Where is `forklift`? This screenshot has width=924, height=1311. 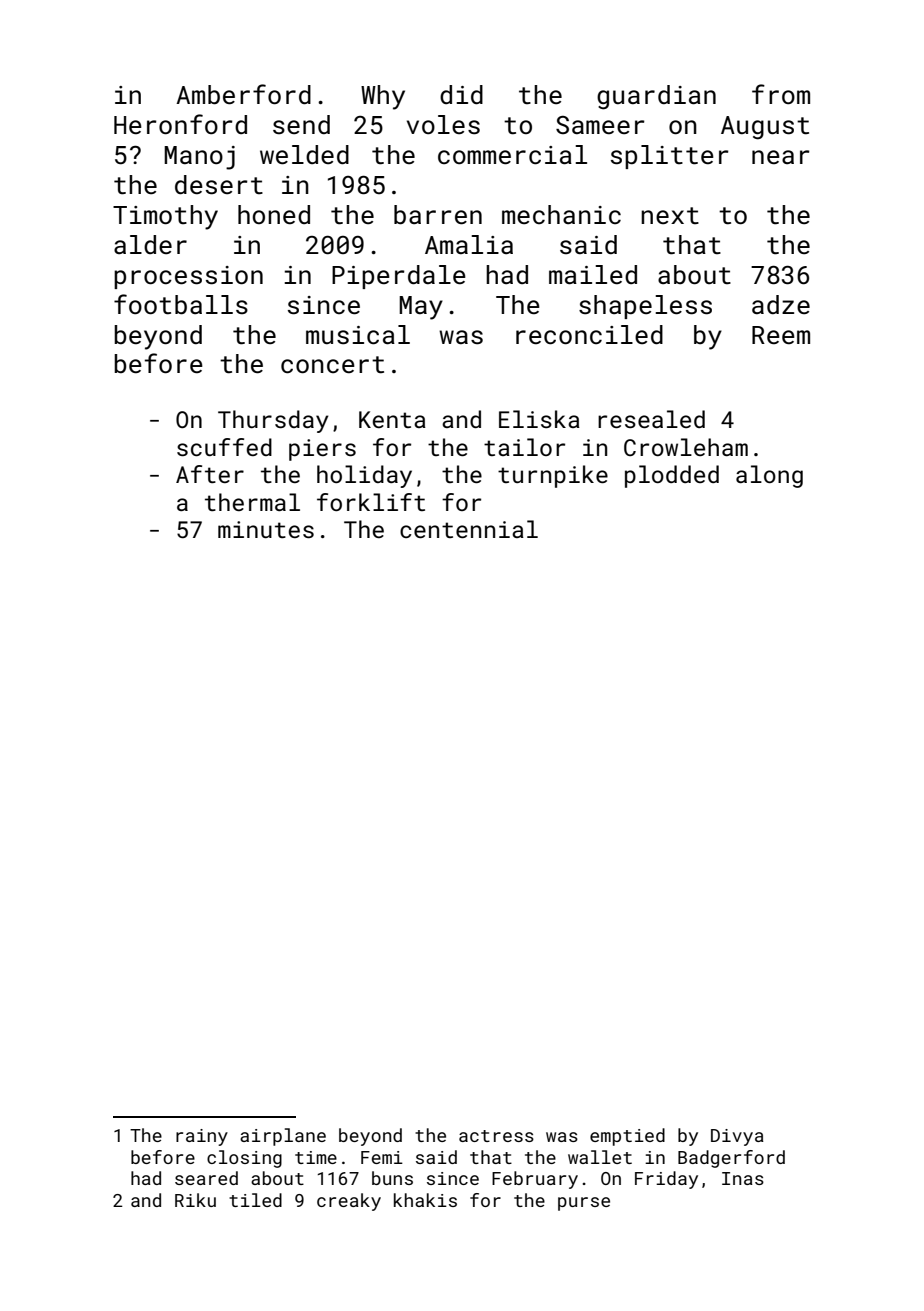
forklift is located at coordinates (371, 502).
